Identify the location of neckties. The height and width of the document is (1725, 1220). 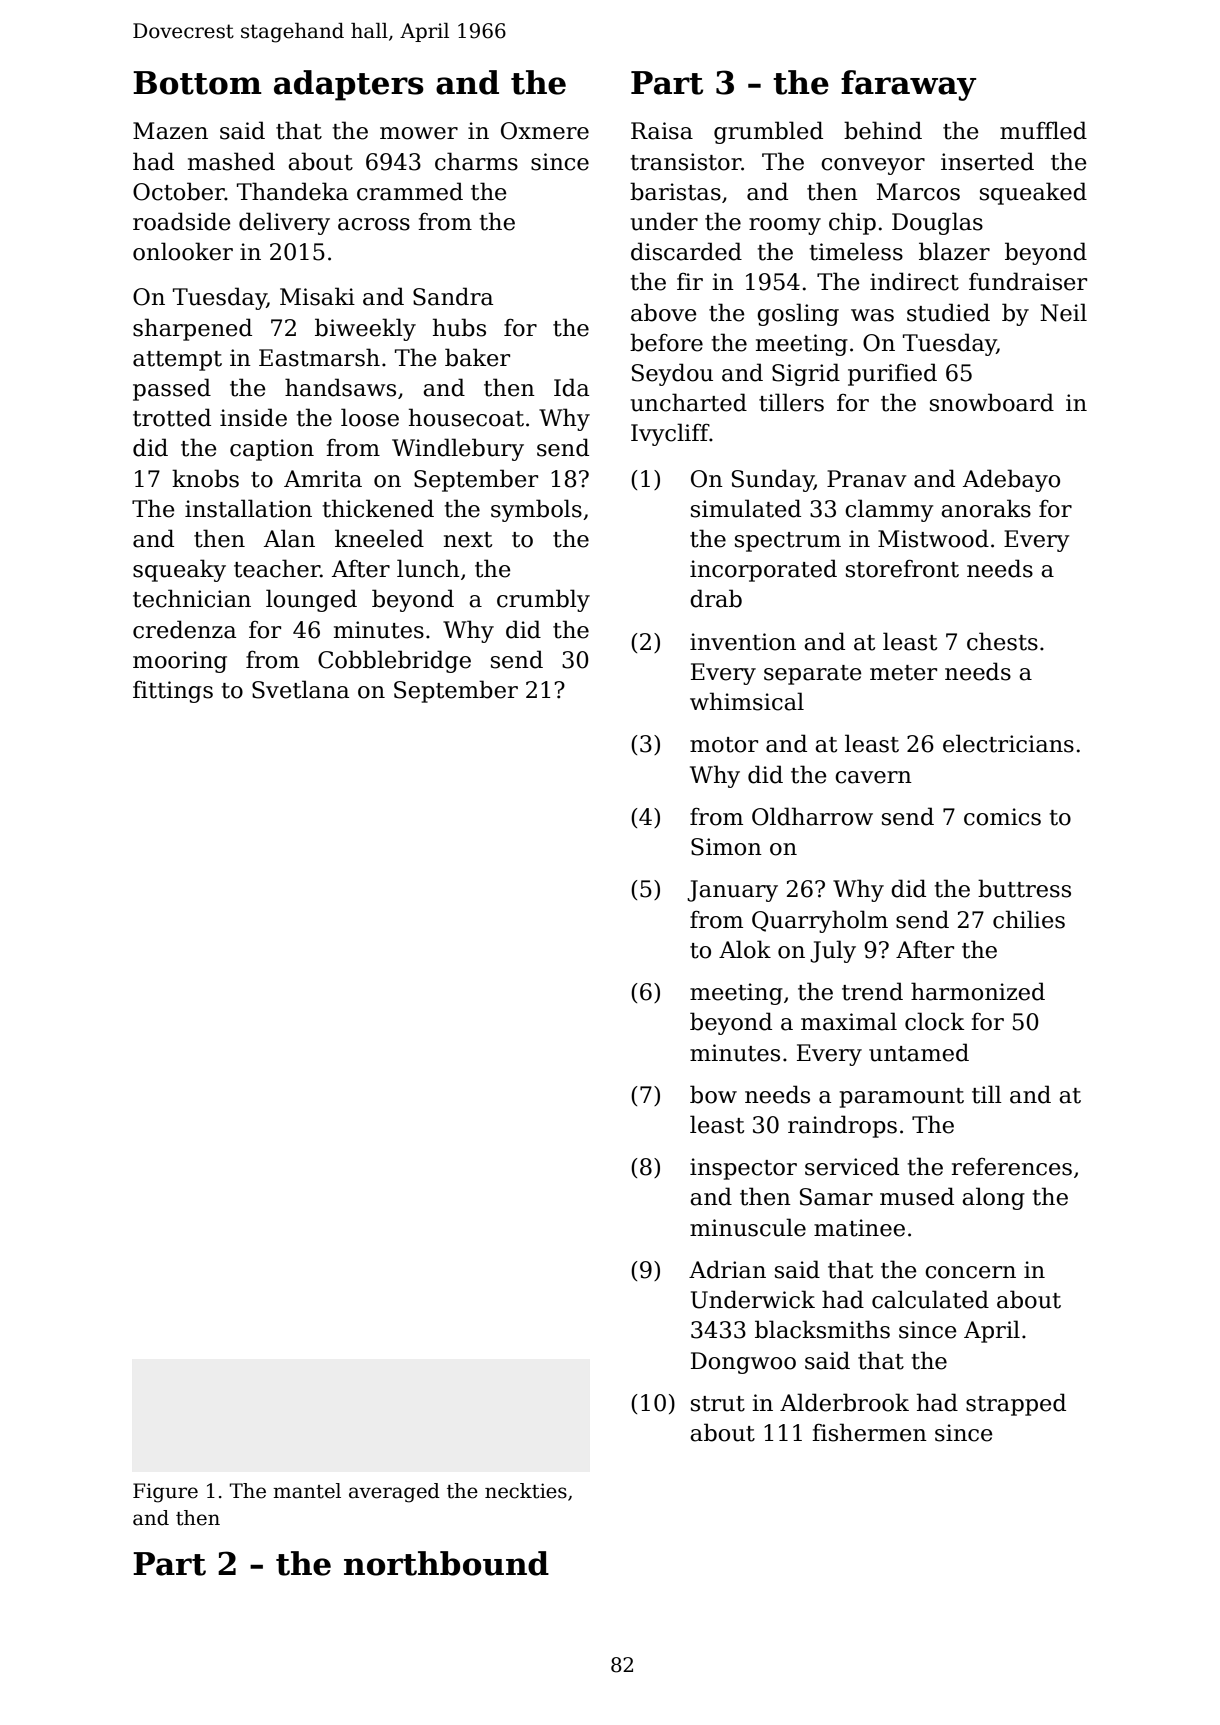
(526, 1491).
